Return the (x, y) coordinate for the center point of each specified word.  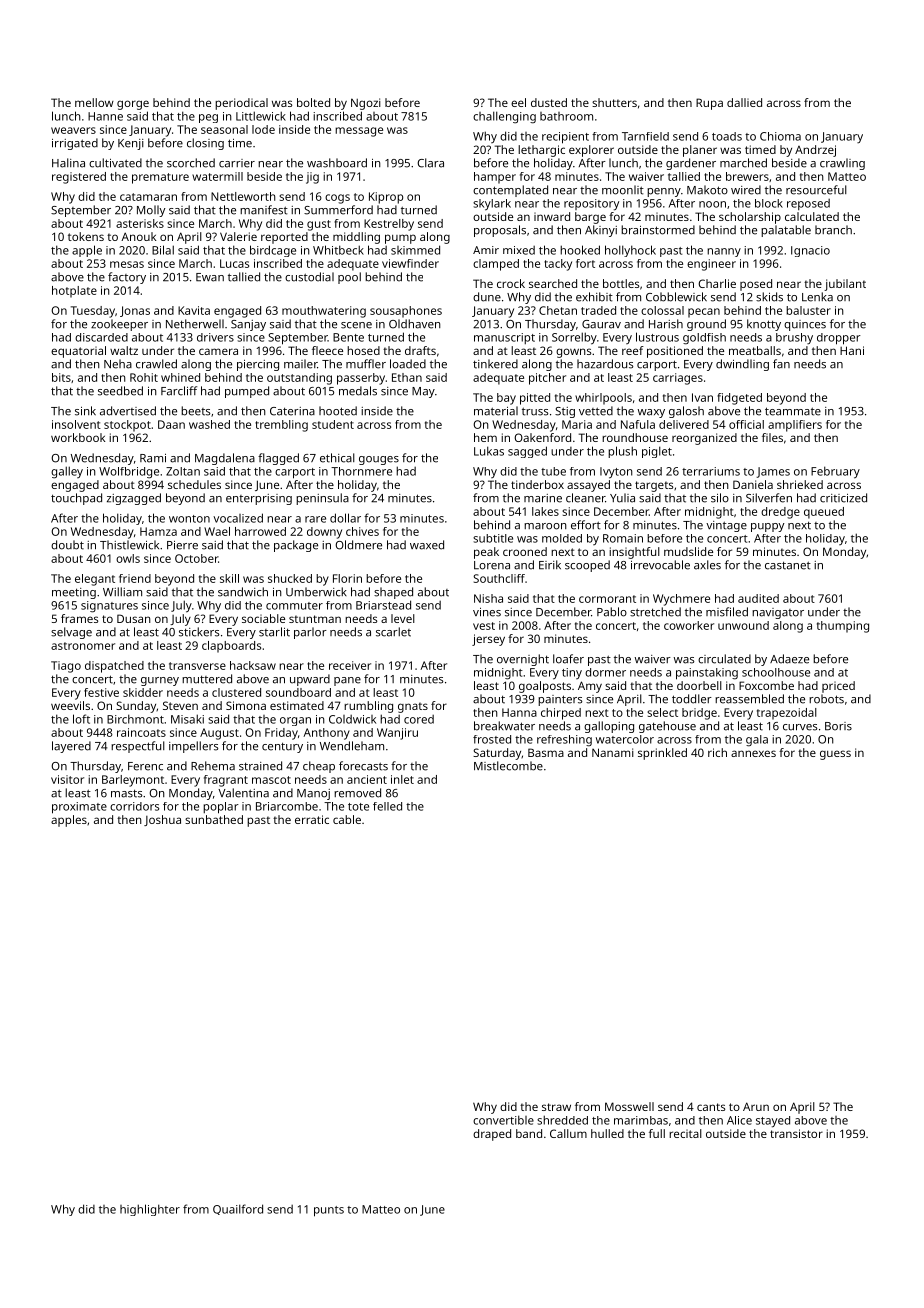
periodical (241, 104)
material (496, 411)
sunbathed (214, 819)
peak (486, 553)
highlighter (150, 1210)
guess (835, 755)
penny (664, 192)
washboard (337, 163)
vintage (726, 526)
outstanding (299, 379)
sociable (263, 618)
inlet (402, 779)
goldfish (704, 339)
